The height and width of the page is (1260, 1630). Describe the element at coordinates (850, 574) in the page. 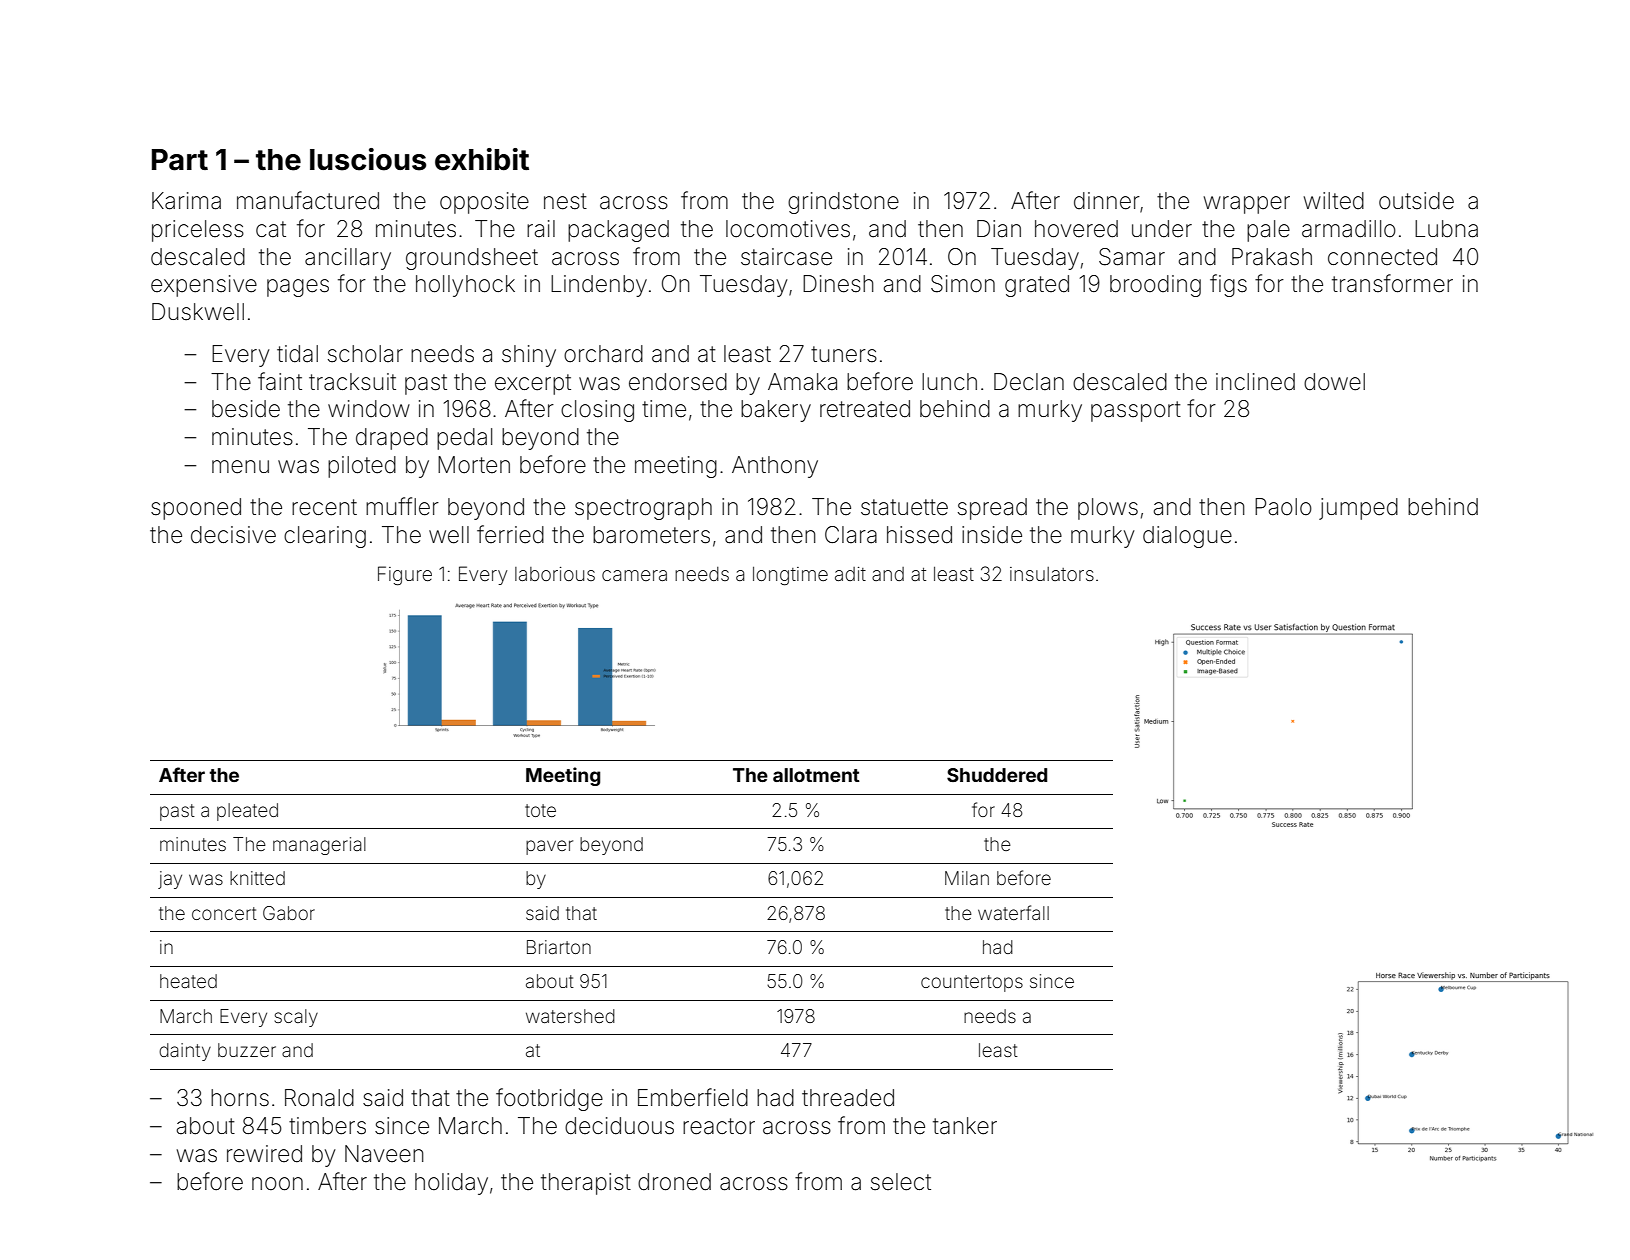

I see `adit` at that location.
